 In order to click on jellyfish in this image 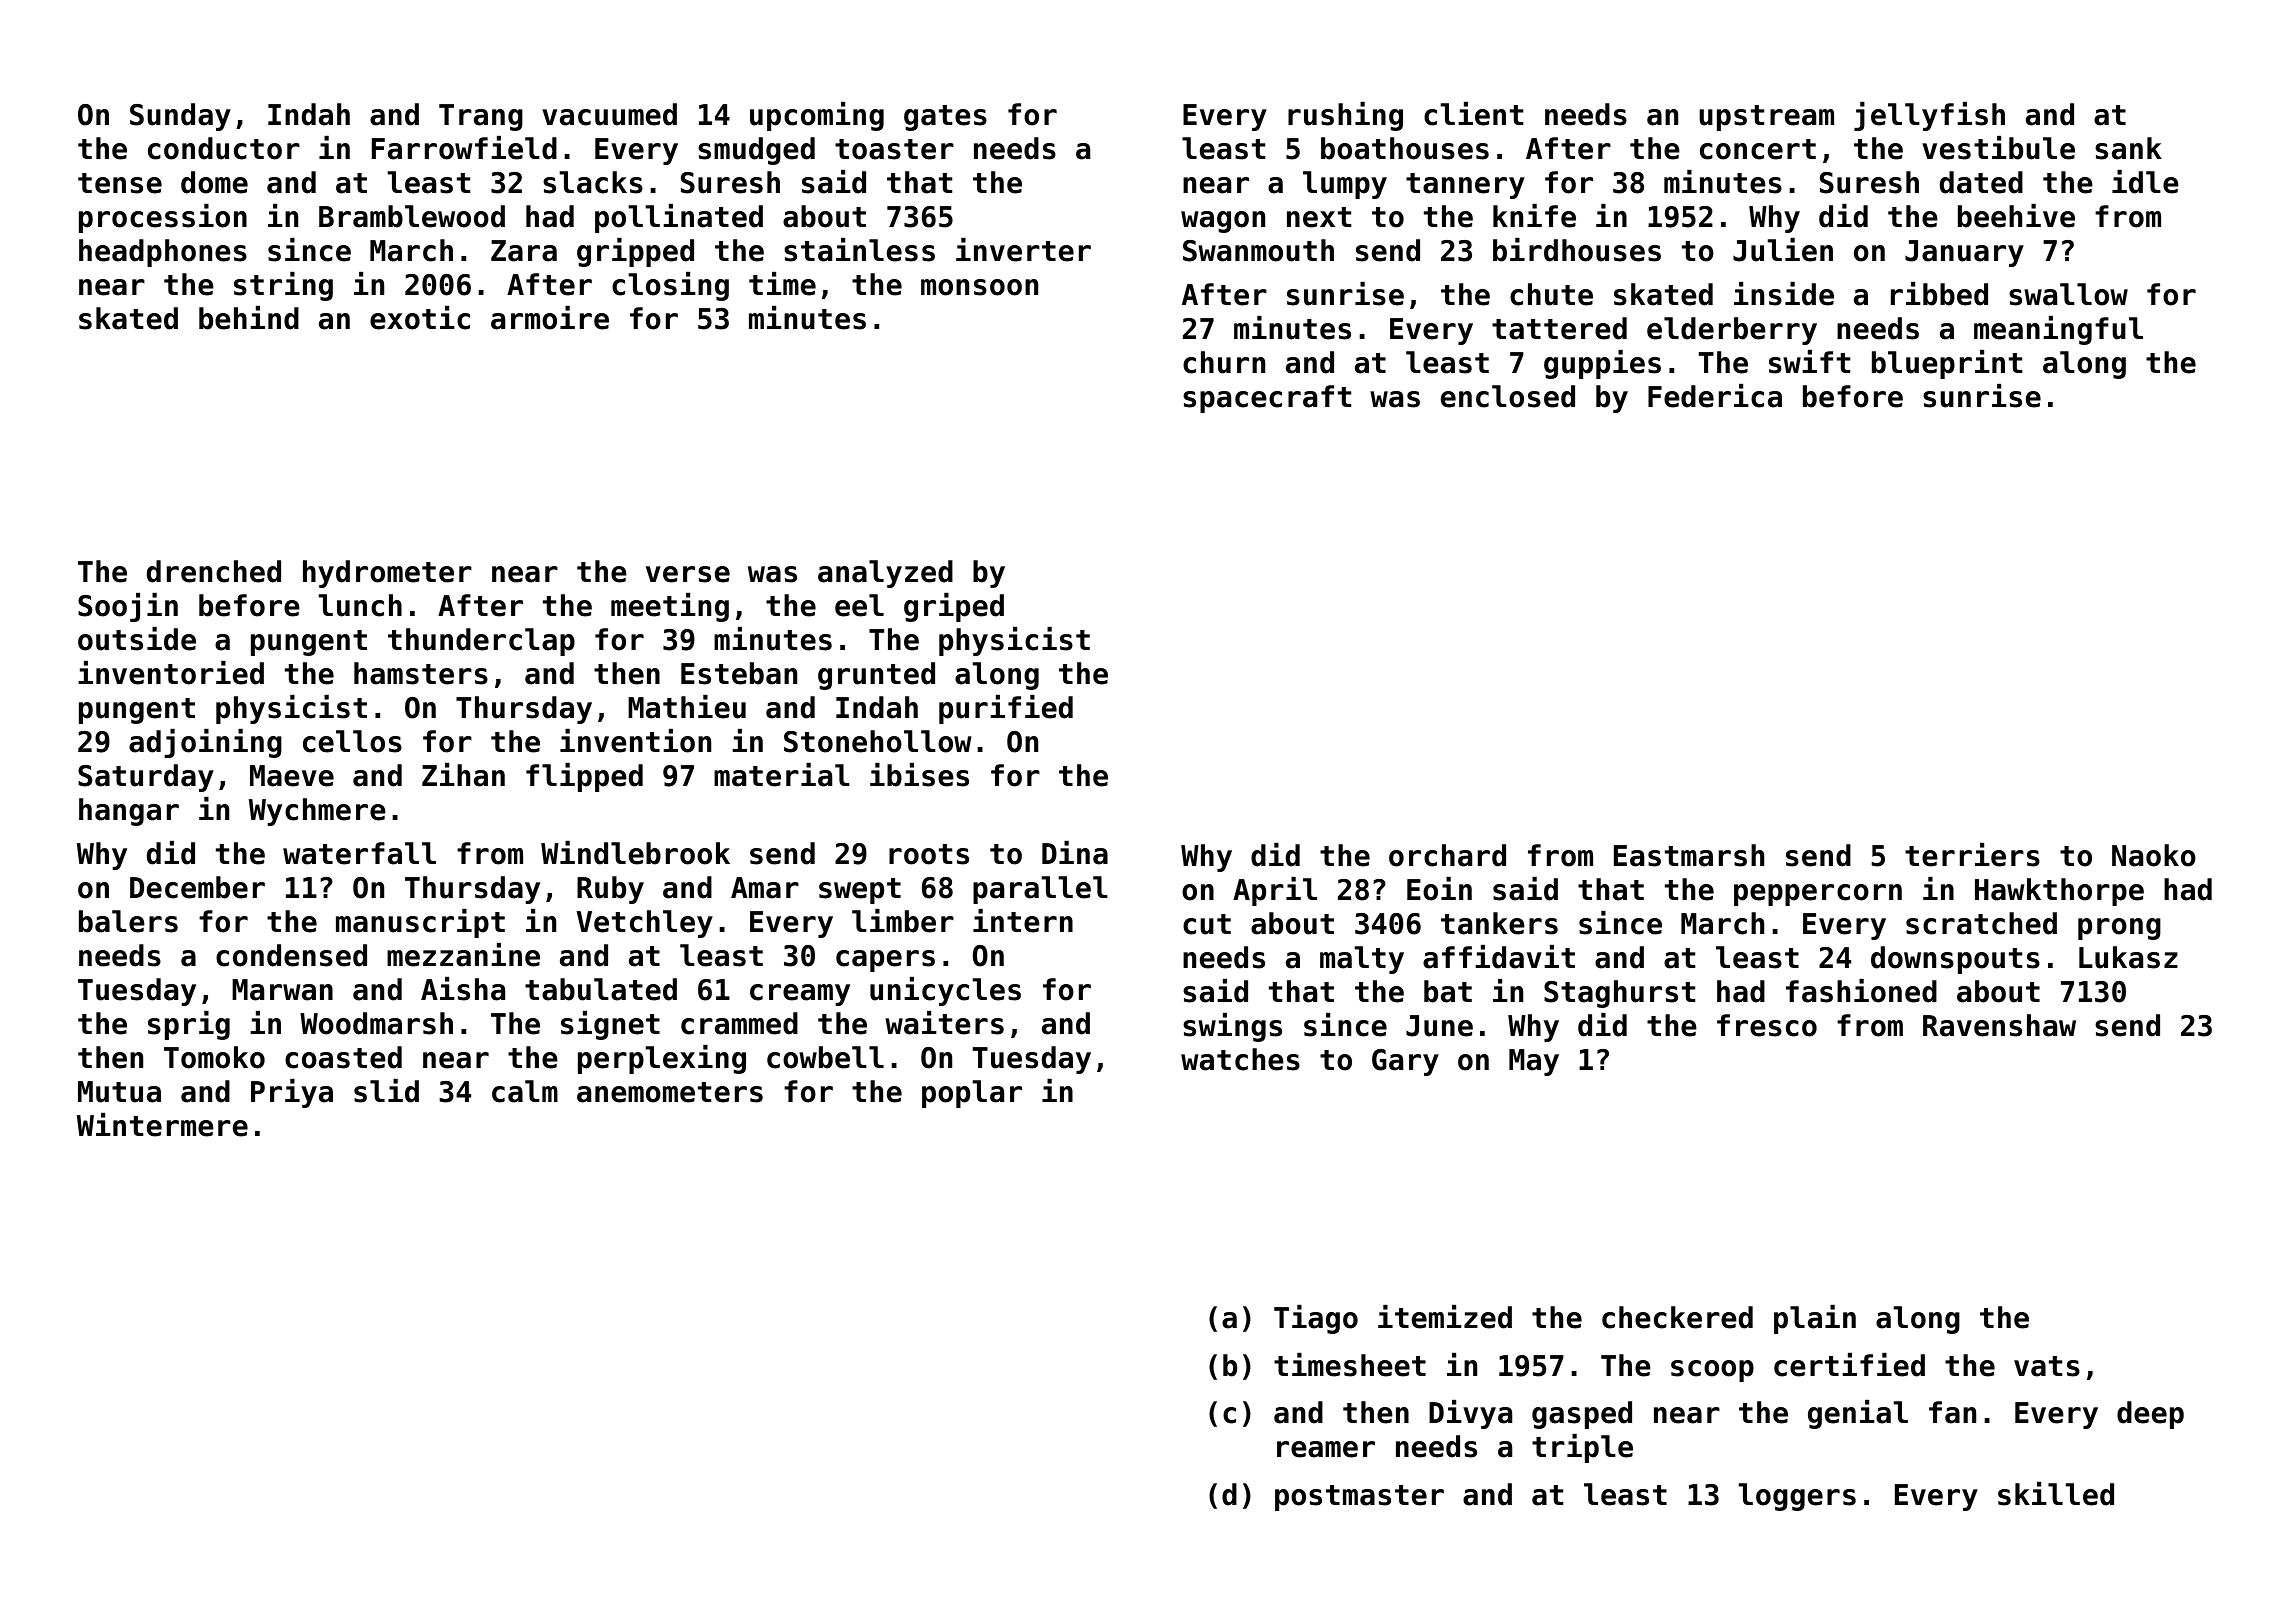, I will do `click(1929, 116)`.
